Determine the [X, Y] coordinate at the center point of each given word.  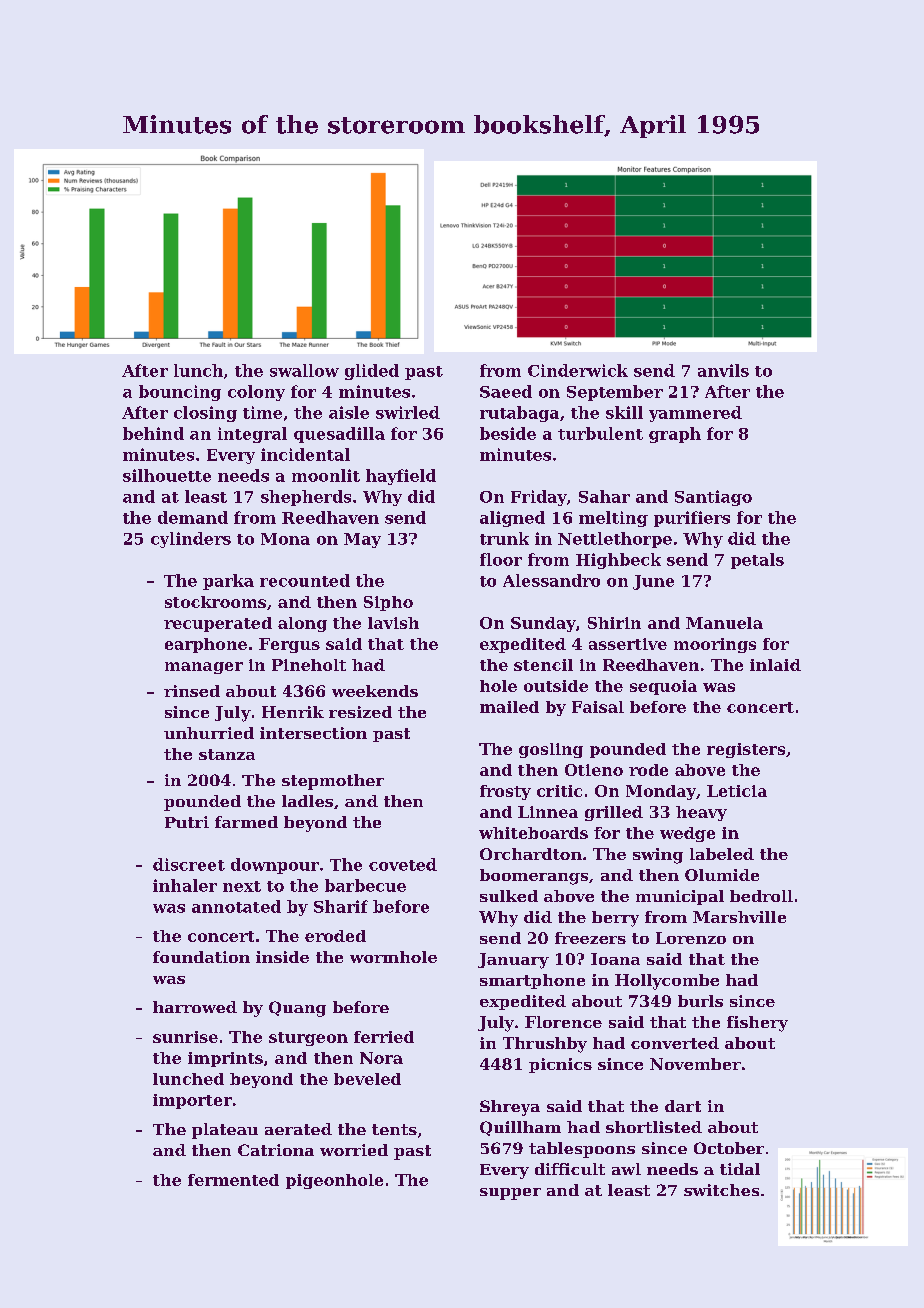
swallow [304, 370]
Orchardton [531, 854]
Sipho [388, 603]
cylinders [191, 540]
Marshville [739, 917]
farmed [246, 822]
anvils [723, 370]
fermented [233, 1180]
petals [757, 561]
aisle [349, 412]
